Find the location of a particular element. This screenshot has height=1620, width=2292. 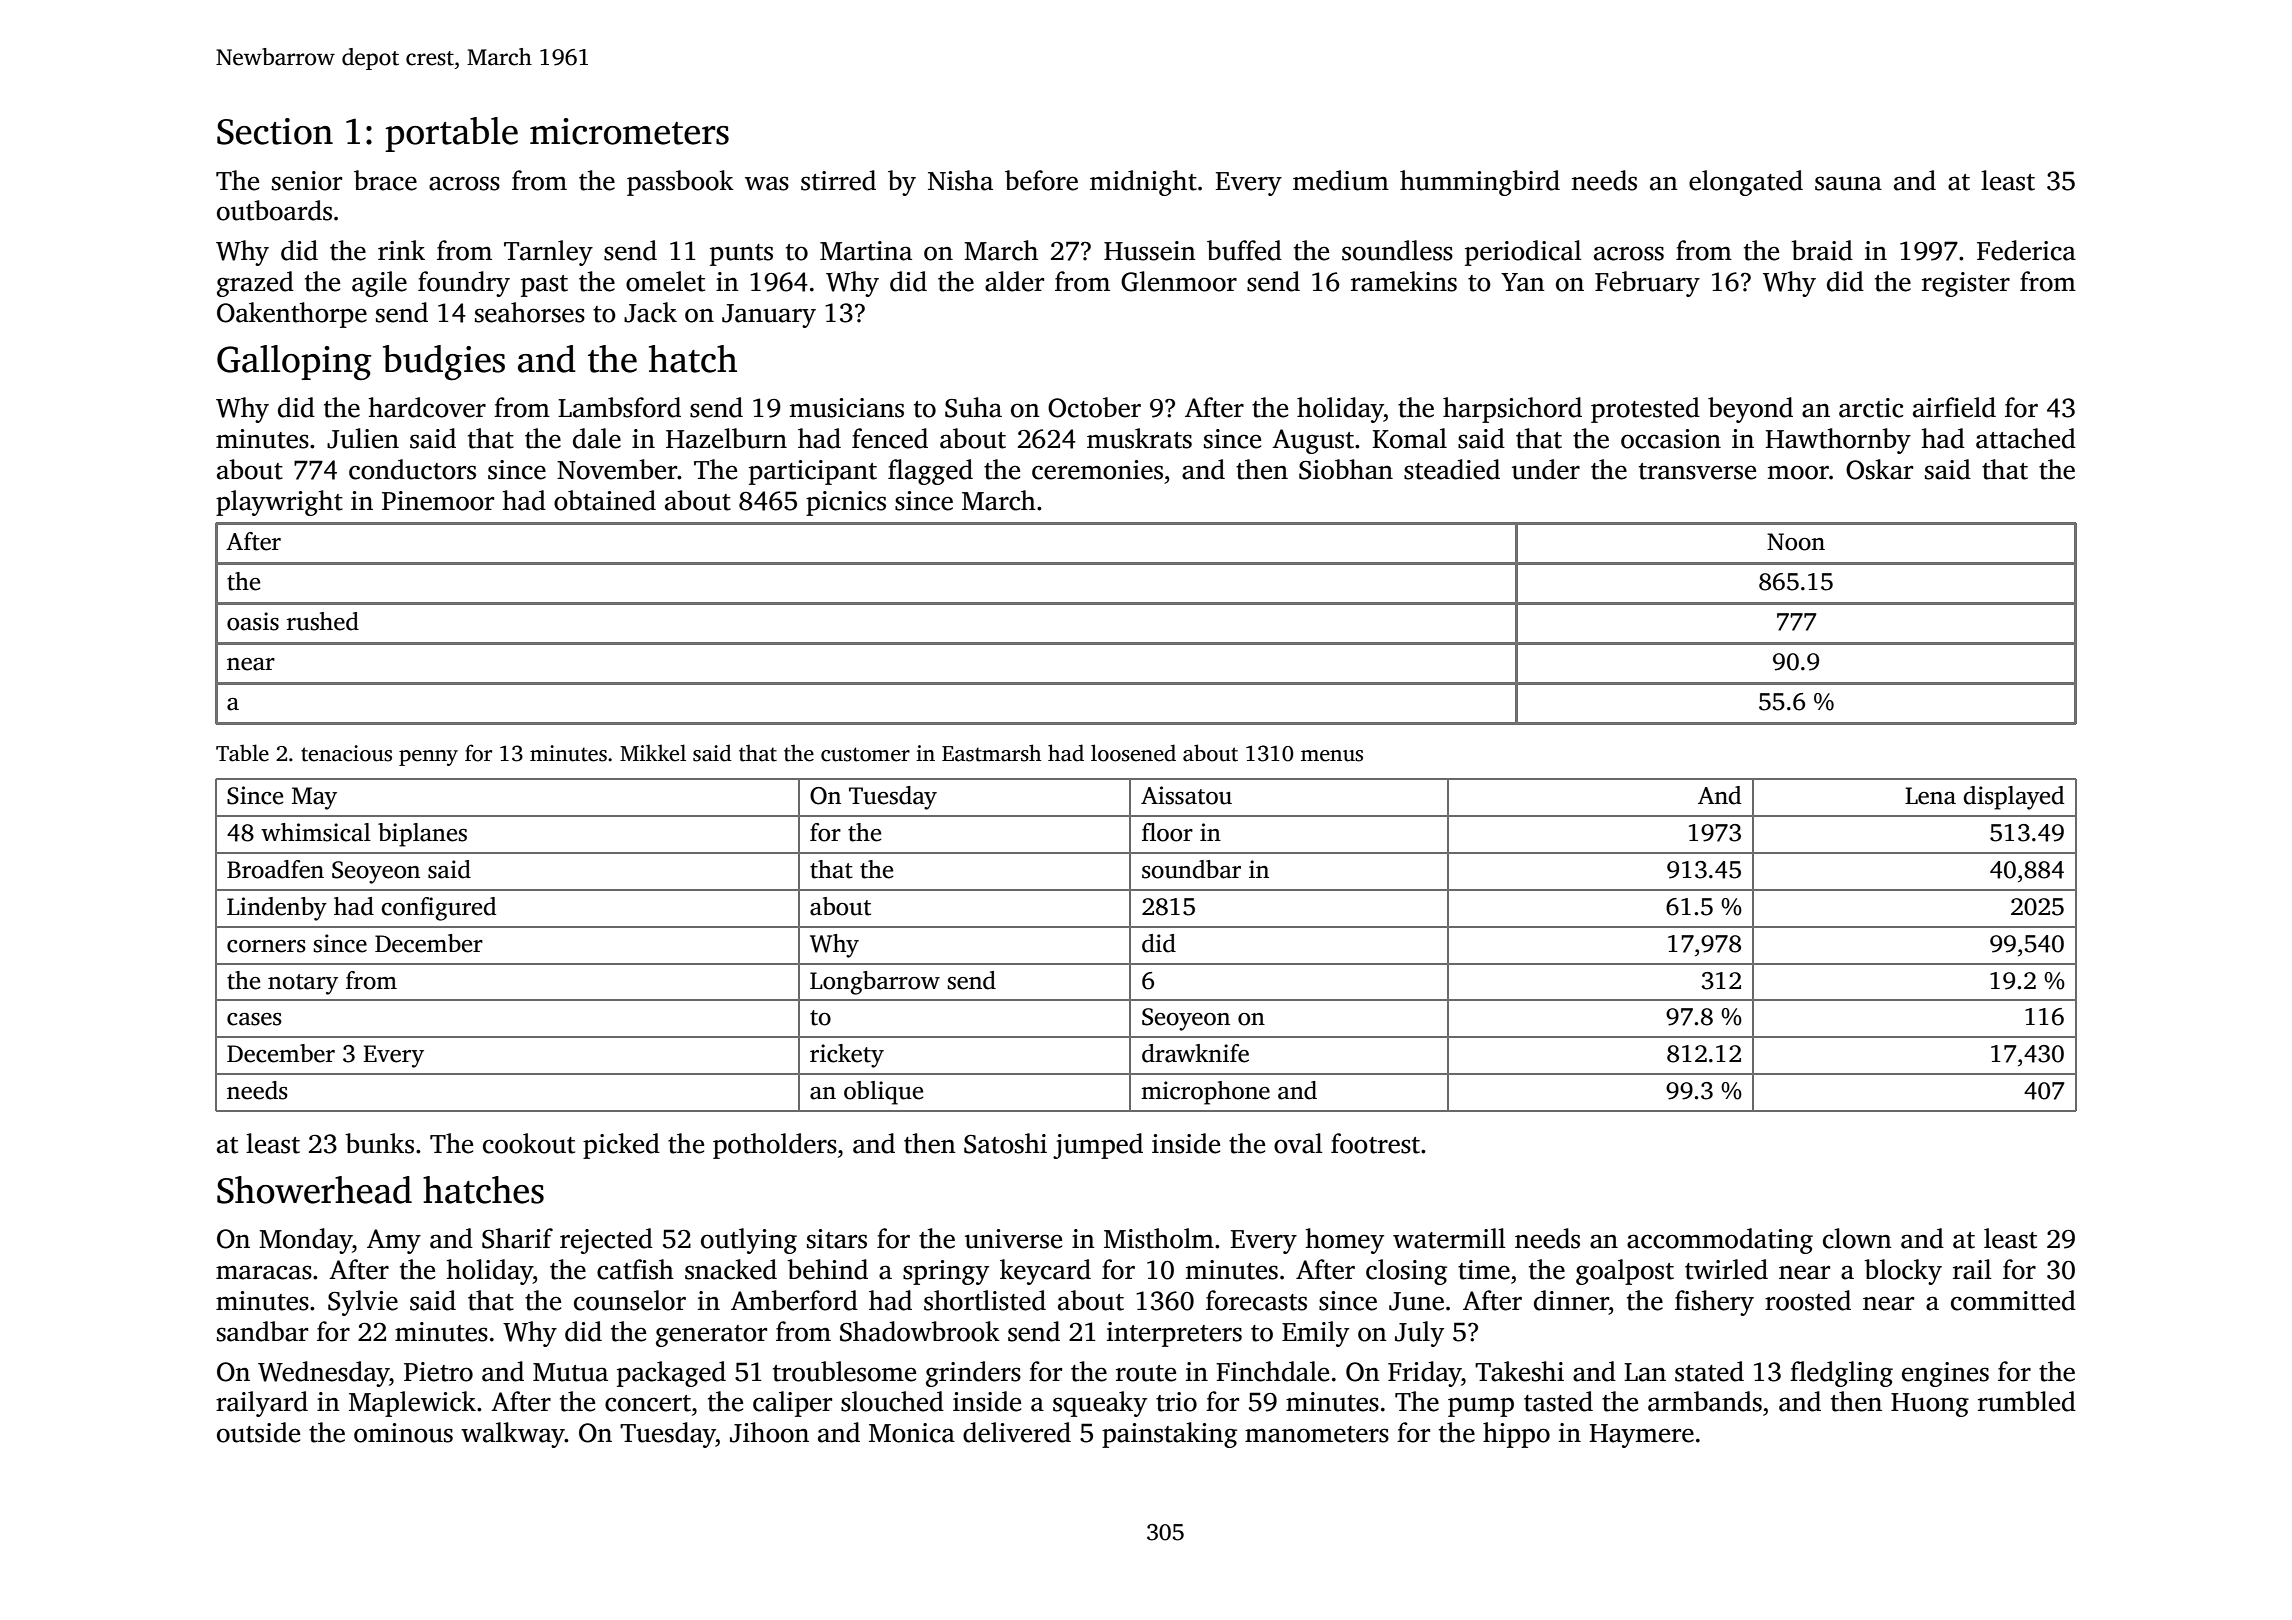

oval is located at coordinates (1298, 1143).
